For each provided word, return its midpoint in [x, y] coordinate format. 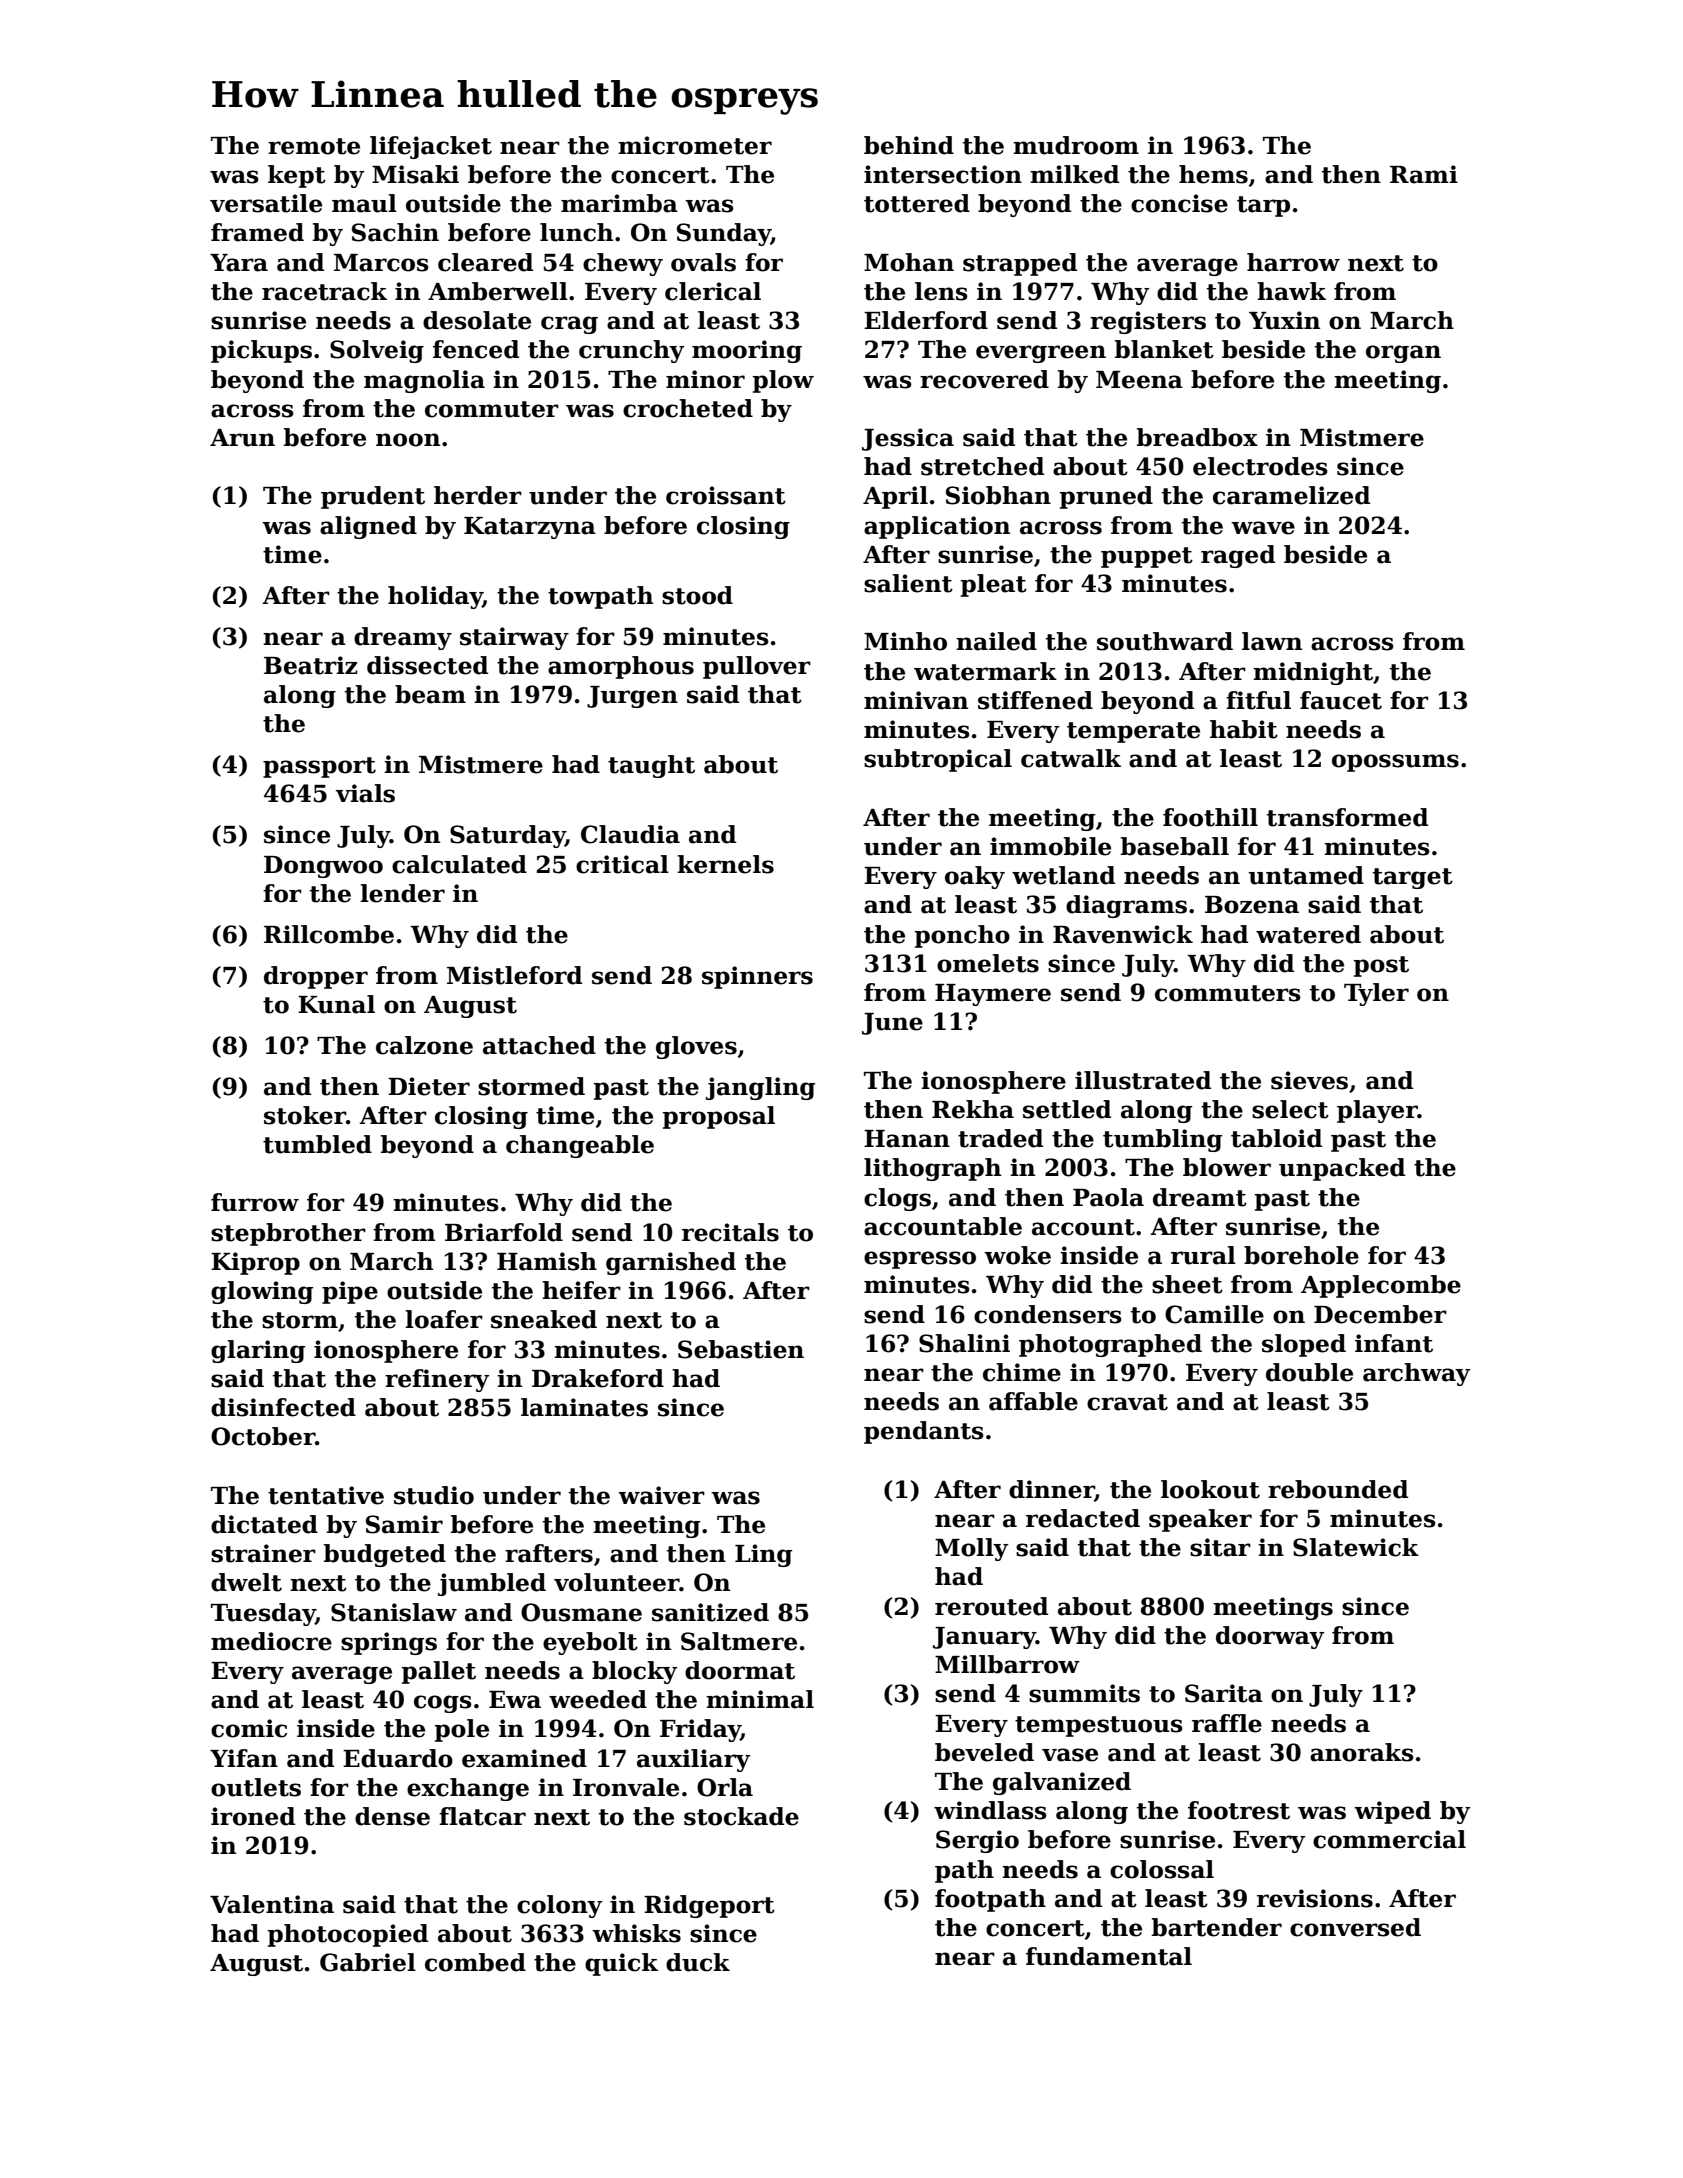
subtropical [938, 760]
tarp [1263, 206]
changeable [580, 1146]
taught [651, 766]
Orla [725, 1787]
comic [249, 1728]
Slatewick [1356, 1547]
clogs [897, 1199]
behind [909, 145]
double [1309, 1372]
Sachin [395, 232]
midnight [1313, 673]
